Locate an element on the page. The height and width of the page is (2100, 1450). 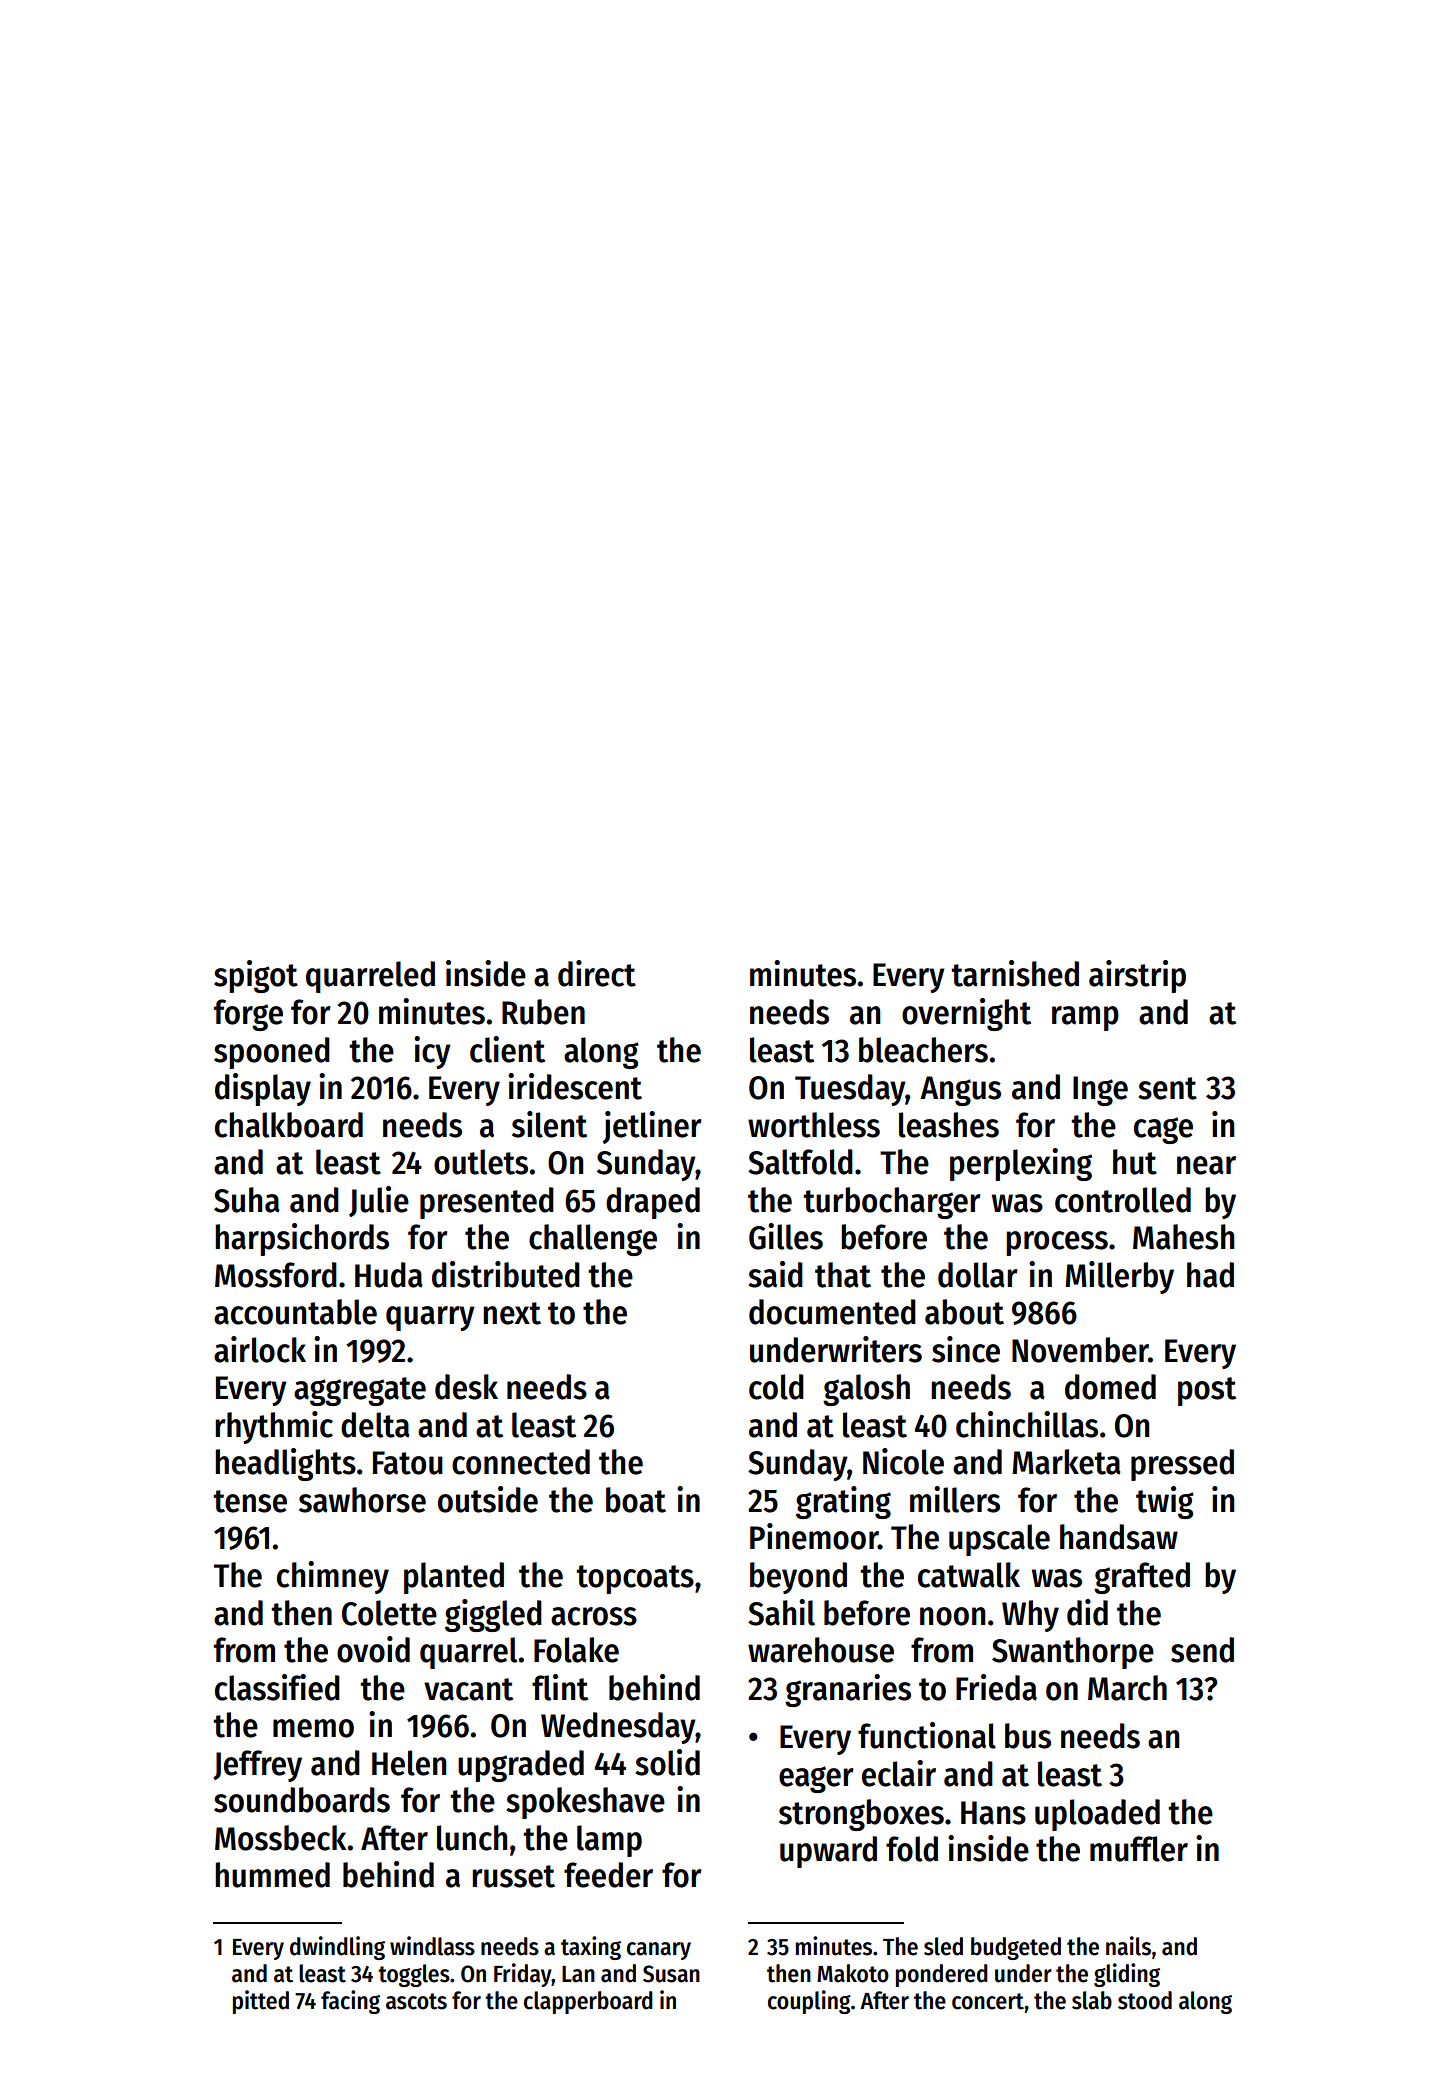
forge is located at coordinates (248, 1015).
